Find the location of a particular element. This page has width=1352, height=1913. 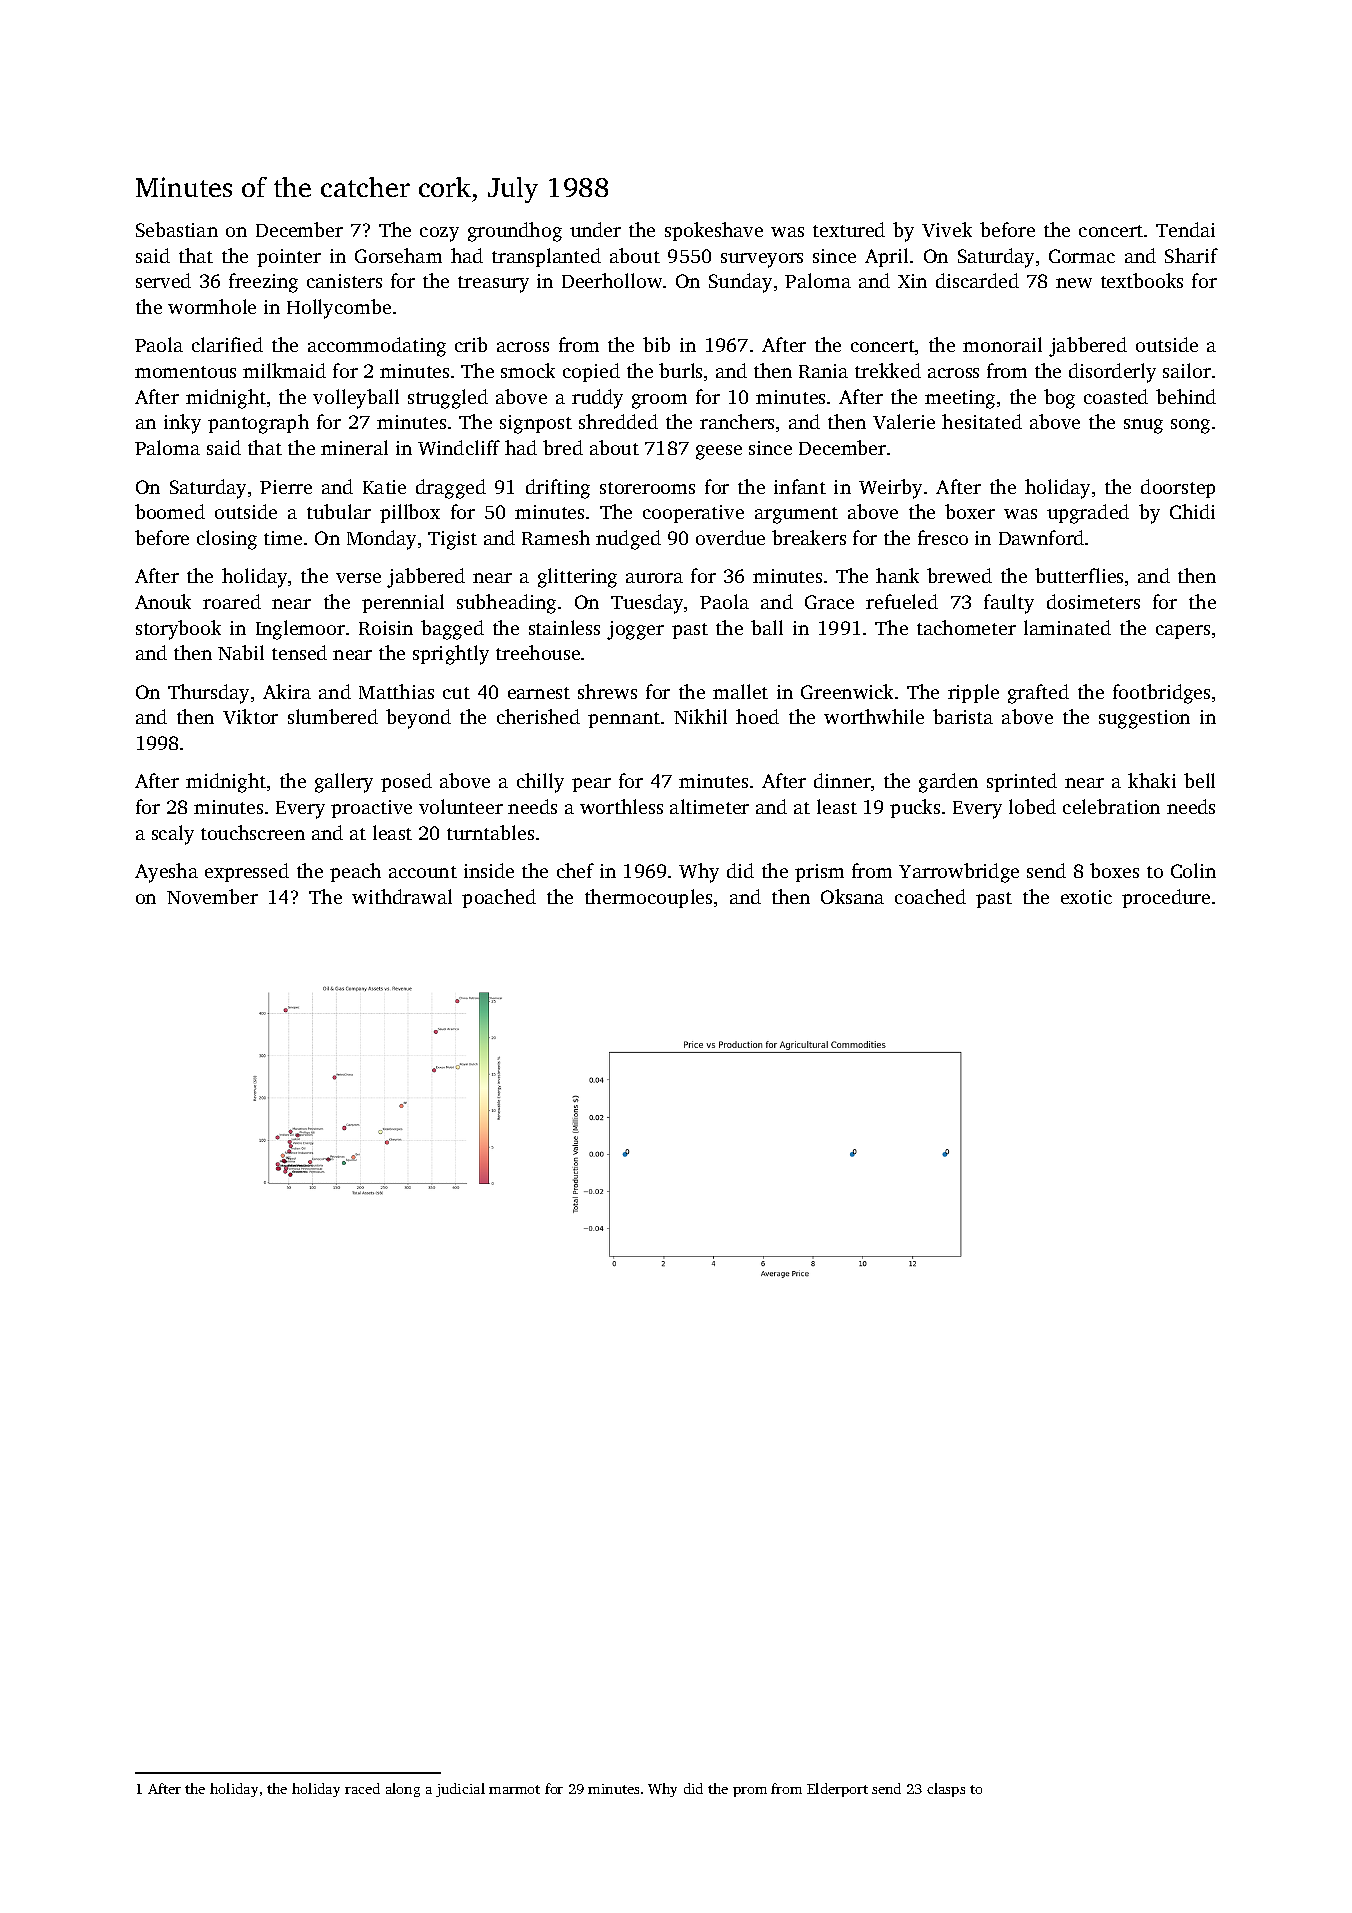

Dawnford is located at coordinates (1041, 537).
